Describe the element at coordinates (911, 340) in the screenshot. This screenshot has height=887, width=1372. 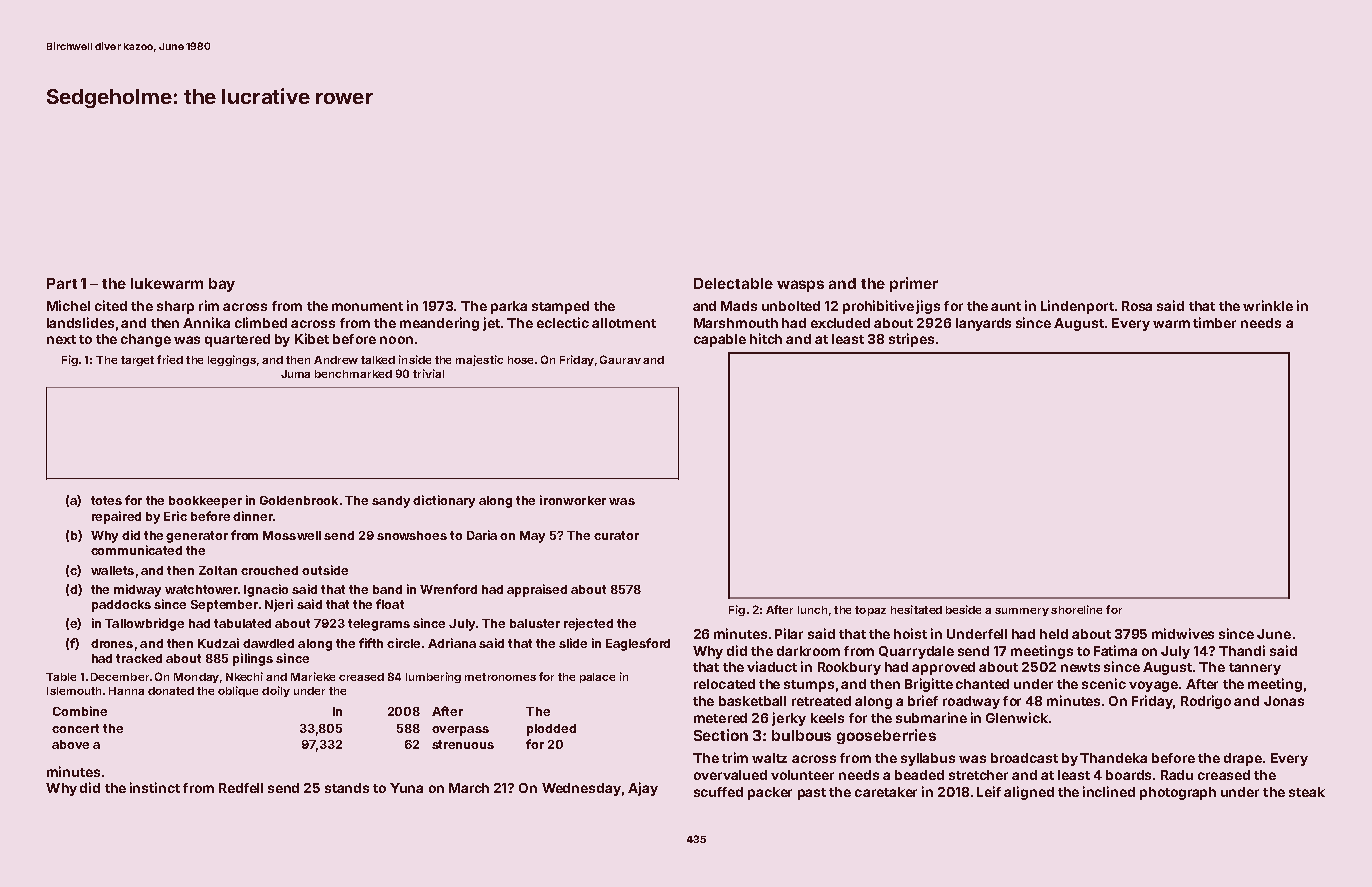
I see `stripes` at that location.
